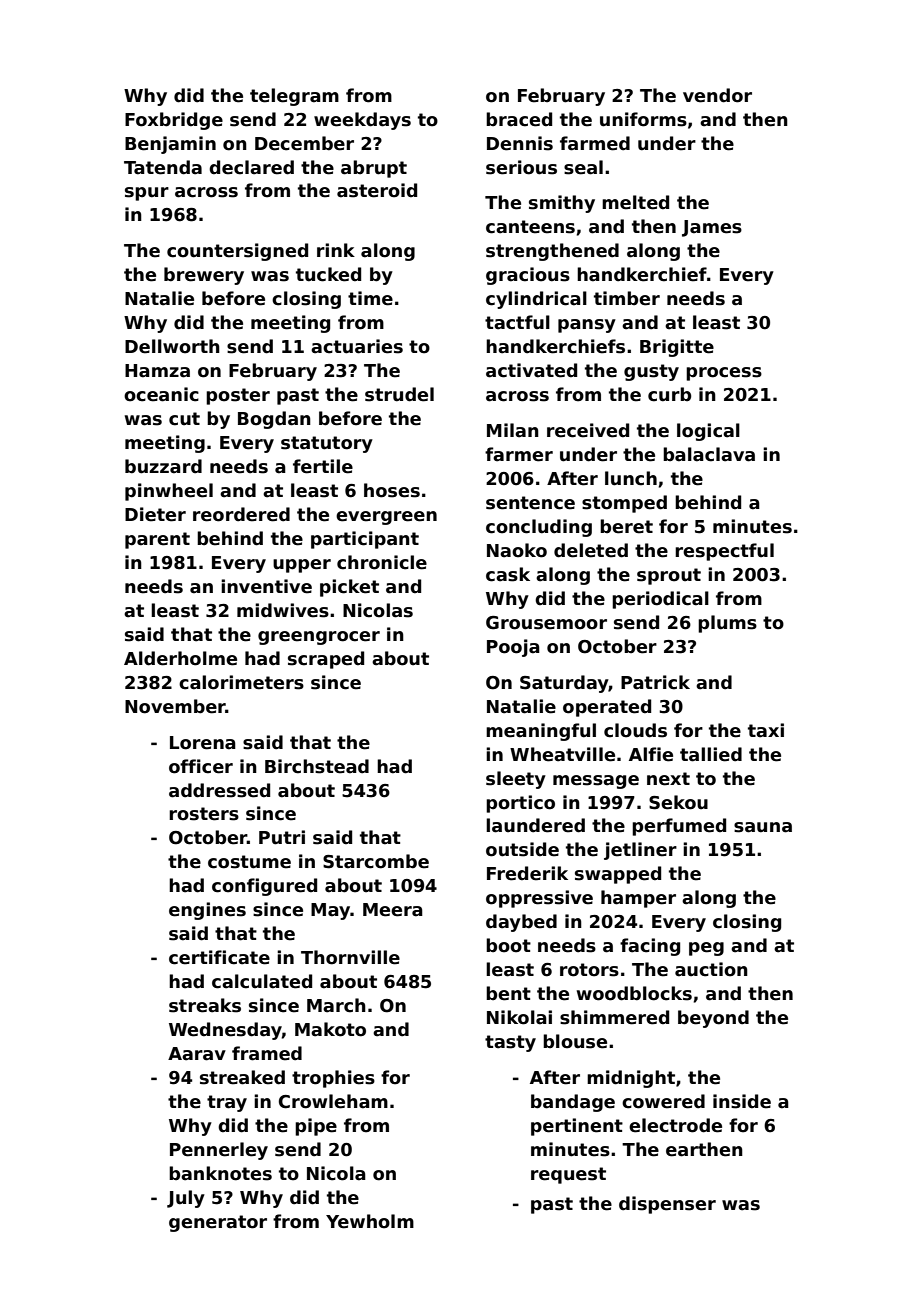 The width and height of the page is (924, 1311). What do you see at coordinates (218, 1223) in the page?
I see `generator` at bounding box center [218, 1223].
